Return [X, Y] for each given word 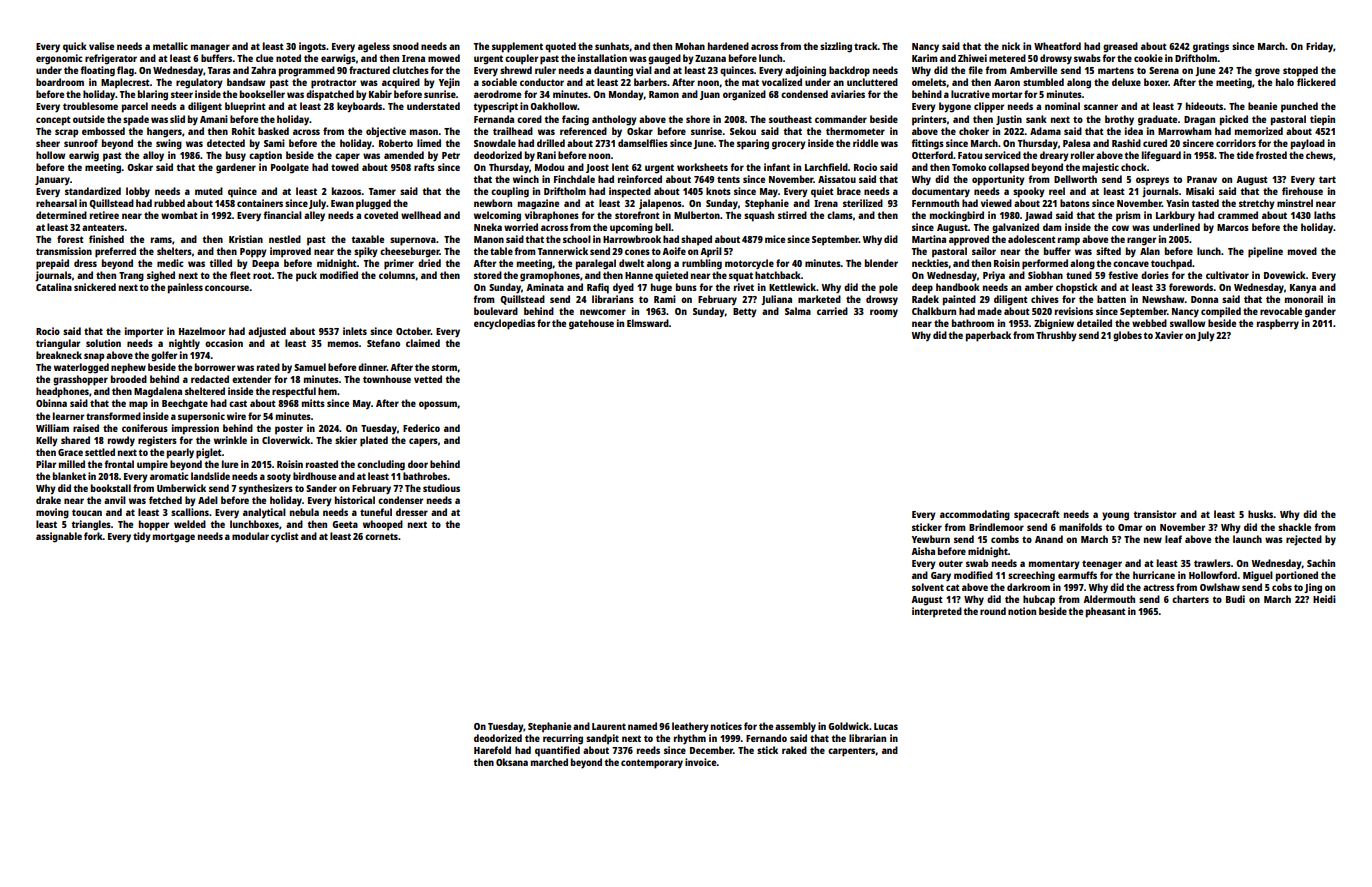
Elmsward [648, 323]
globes [1127, 336]
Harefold [492, 750]
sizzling [836, 47]
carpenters [852, 752]
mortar [1007, 94]
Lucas [886, 726]
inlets [355, 331]
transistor [1154, 514]
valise [101, 46]
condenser [400, 500]
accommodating [975, 515]
